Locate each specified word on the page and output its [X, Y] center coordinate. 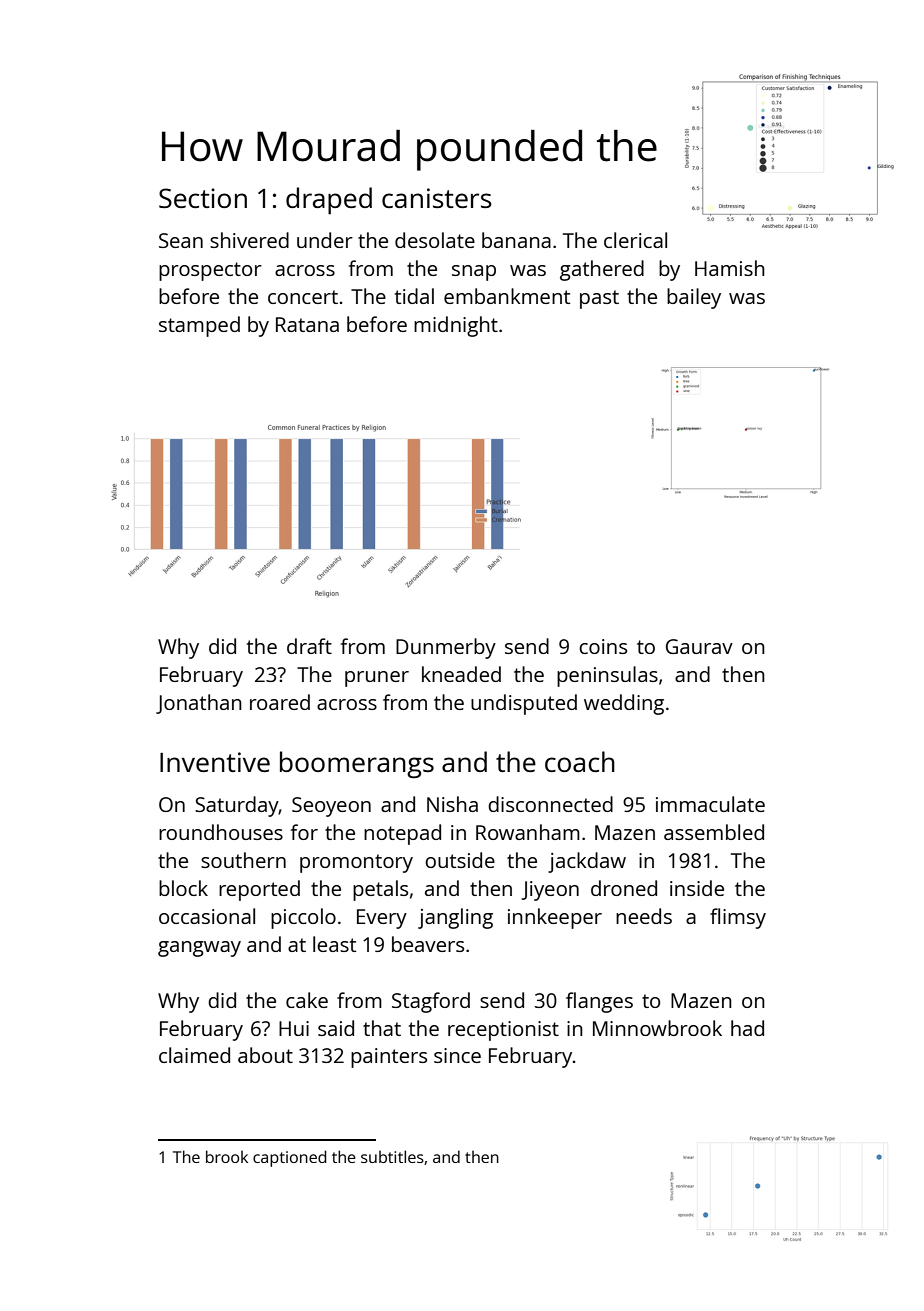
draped [329, 201]
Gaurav [699, 646]
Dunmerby [446, 648]
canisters [437, 198]
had [747, 1028]
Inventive [215, 762]
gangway [199, 949]
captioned [289, 1158]
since [457, 1055]
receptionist [503, 1031]
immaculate [710, 804]
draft [309, 646]
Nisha [452, 804]
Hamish [730, 268]
